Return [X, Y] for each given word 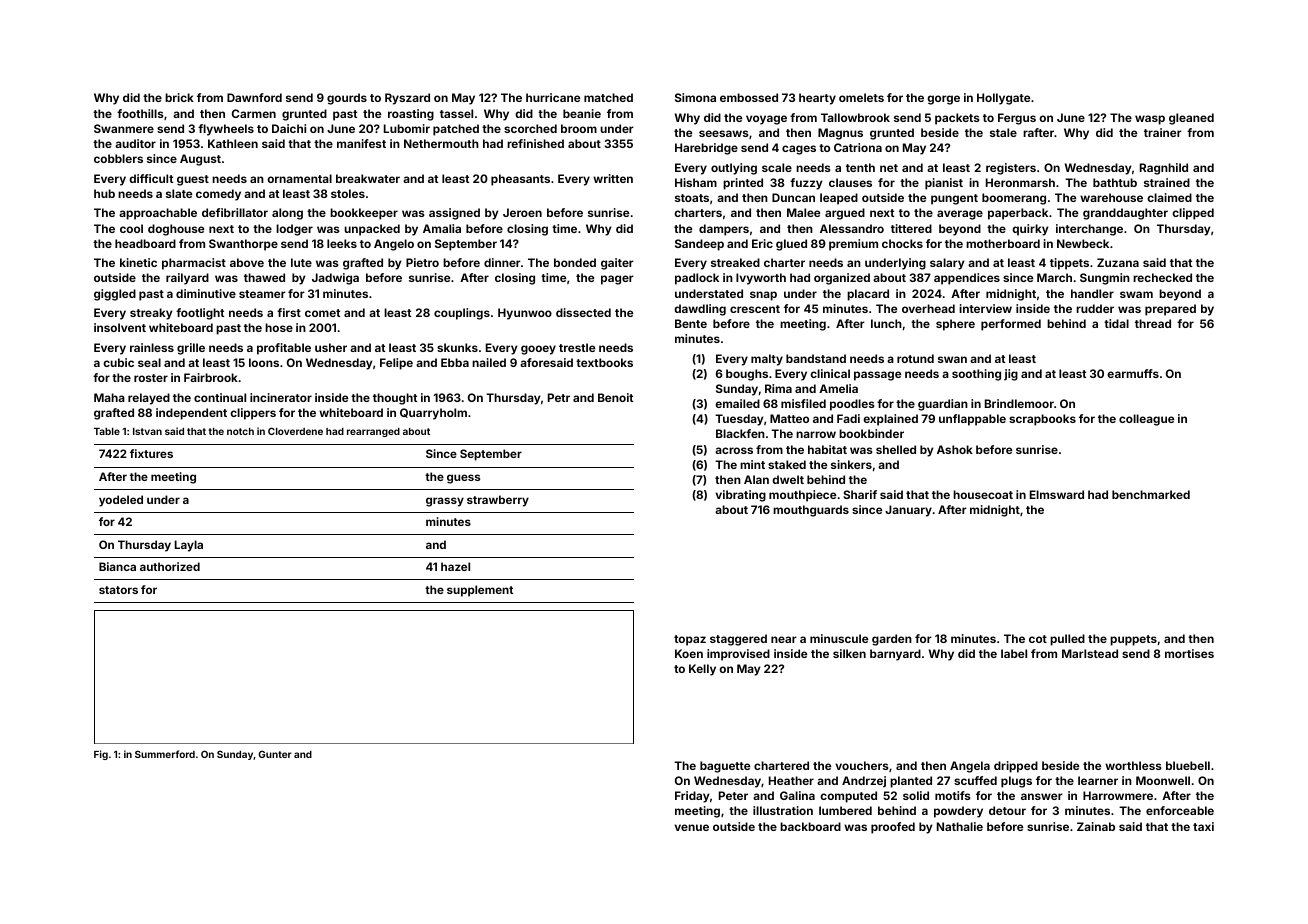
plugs [1016, 782]
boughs [747, 375]
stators [118, 590]
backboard [810, 826]
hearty [817, 99]
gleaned [1191, 119]
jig [1011, 375]
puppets [1133, 640]
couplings [462, 314]
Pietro [422, 262]
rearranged [373, 432]
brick [179, 97]
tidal [1116, 323]
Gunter [275, 754]
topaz [690, 640]
